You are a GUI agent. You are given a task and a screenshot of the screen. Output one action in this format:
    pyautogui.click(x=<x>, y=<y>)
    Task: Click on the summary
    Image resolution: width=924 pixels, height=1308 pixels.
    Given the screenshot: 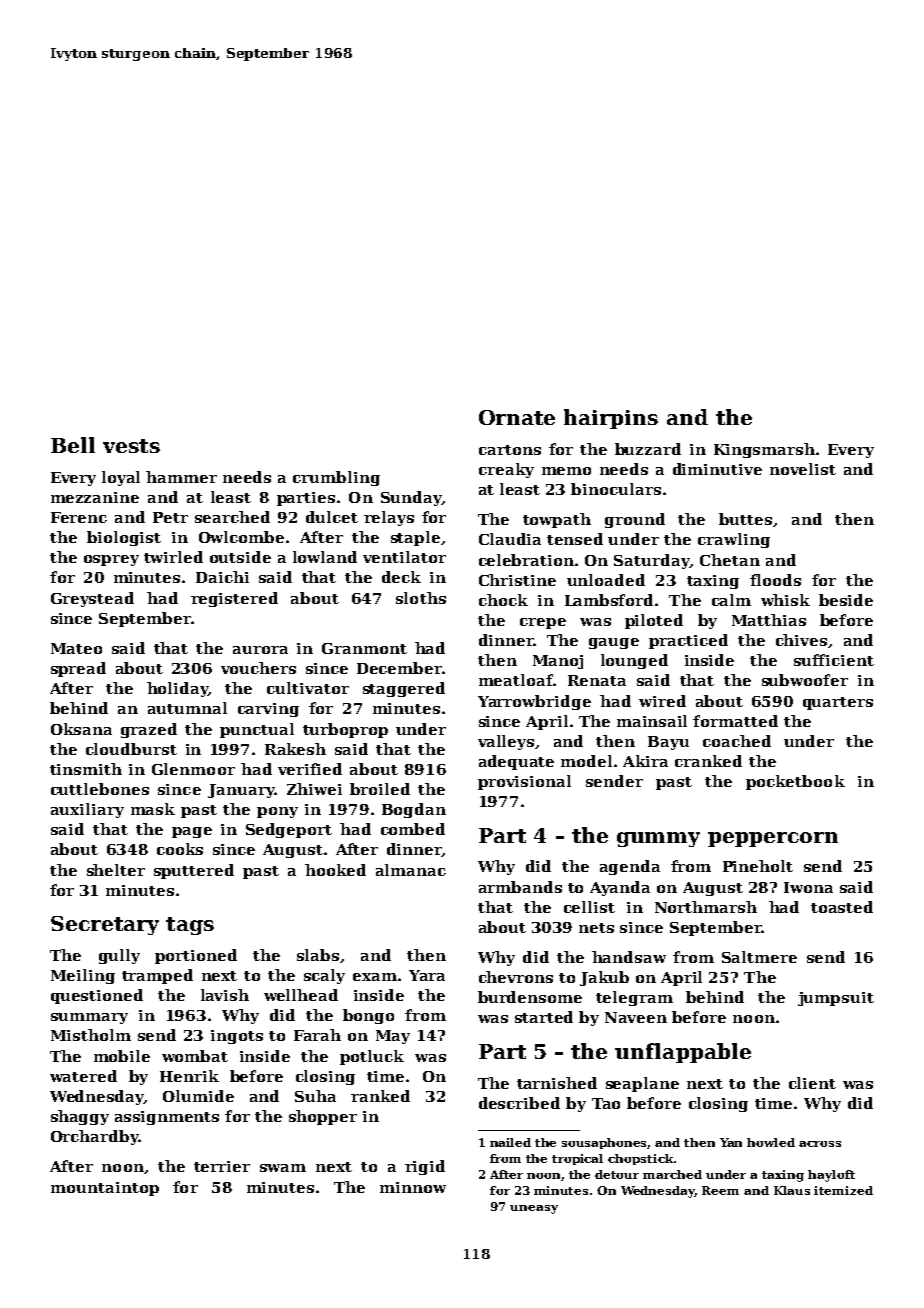 What is the action you would take?
    pyautogui.click(x=89, y=1018)
